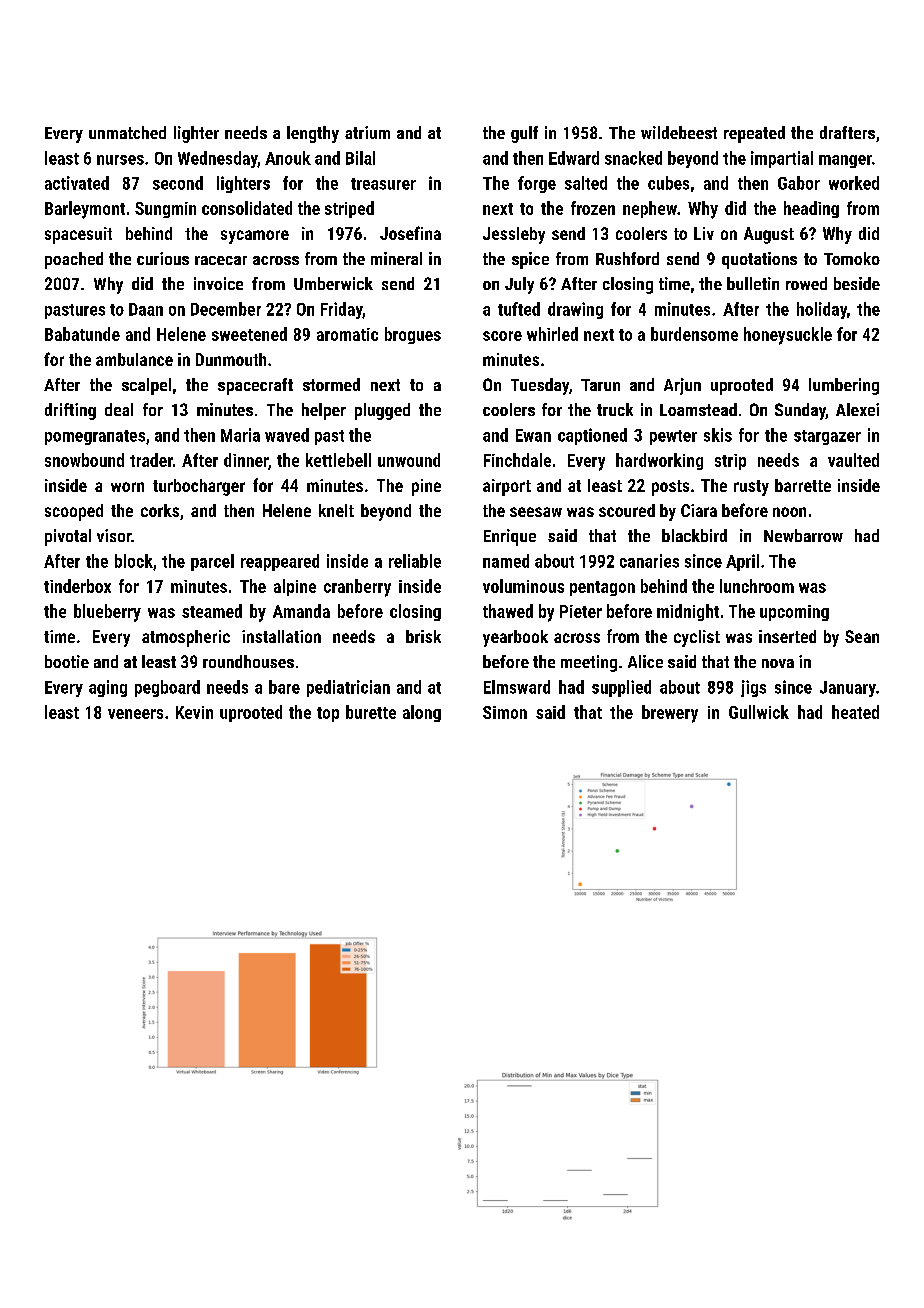 This document has height=1308, width=924. I want to click on unmatched, so click(127, 132).
